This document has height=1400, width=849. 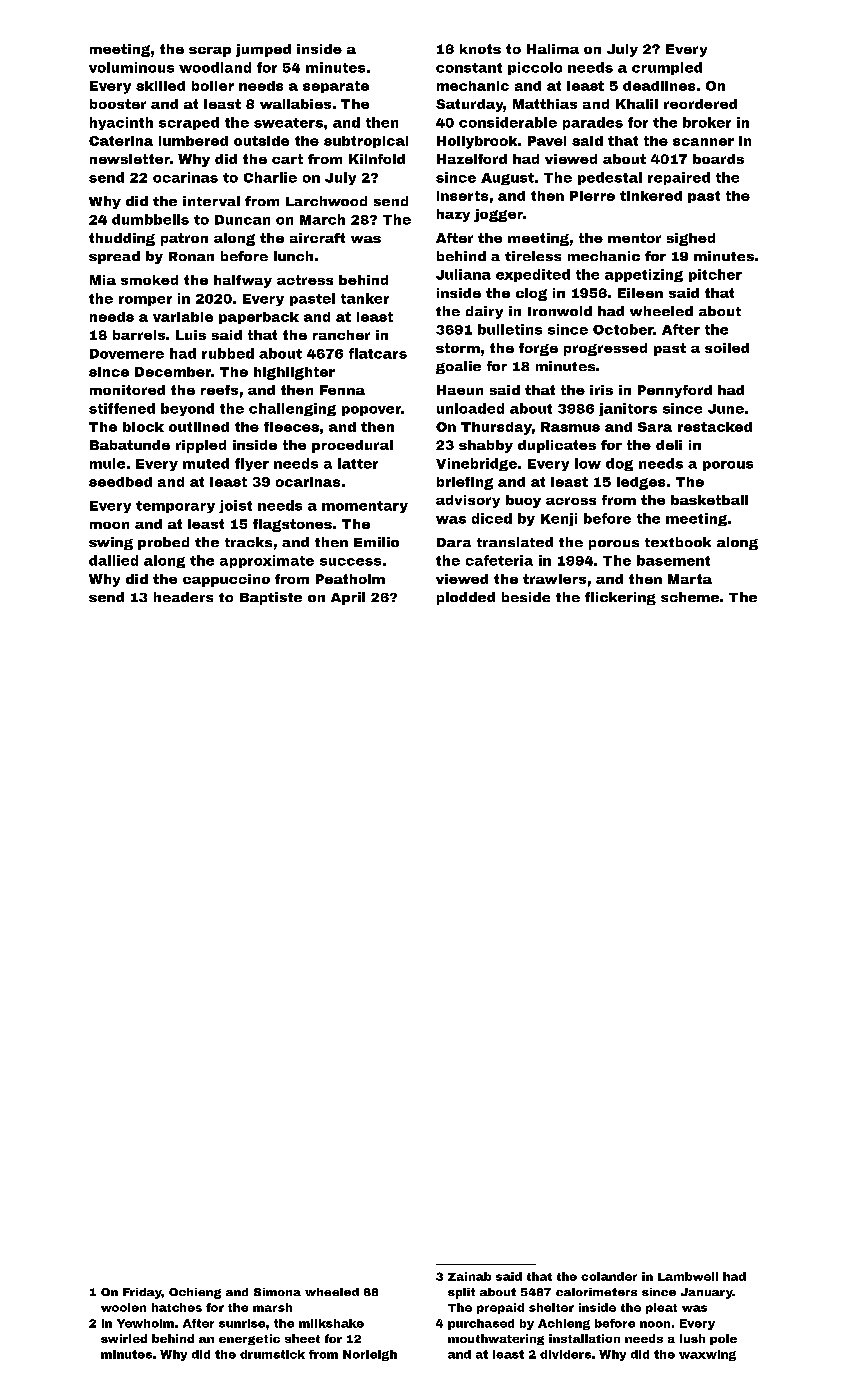 I want to click on soiled, so click(x=727, y=348).
